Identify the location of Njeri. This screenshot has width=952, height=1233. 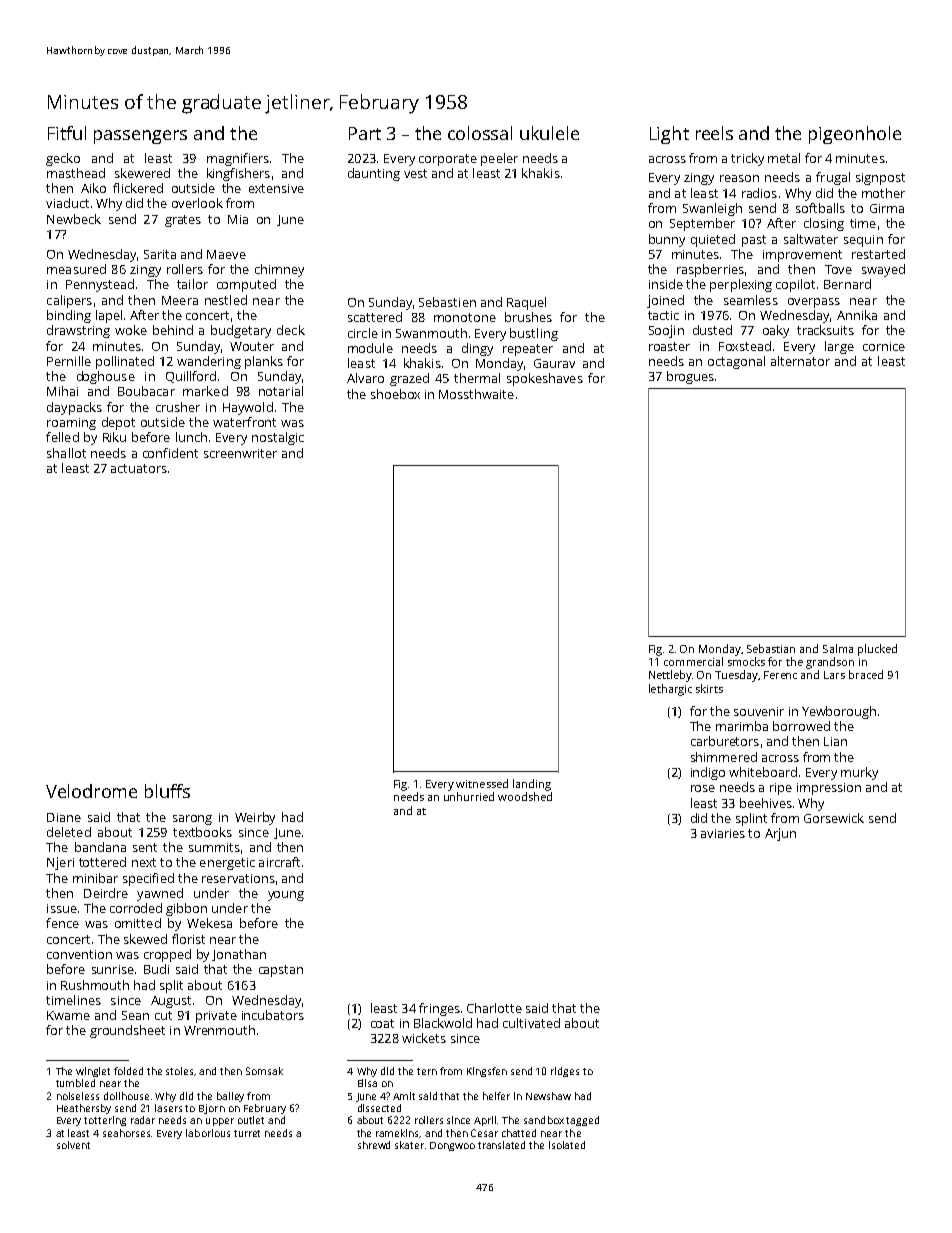
(60, 863).
